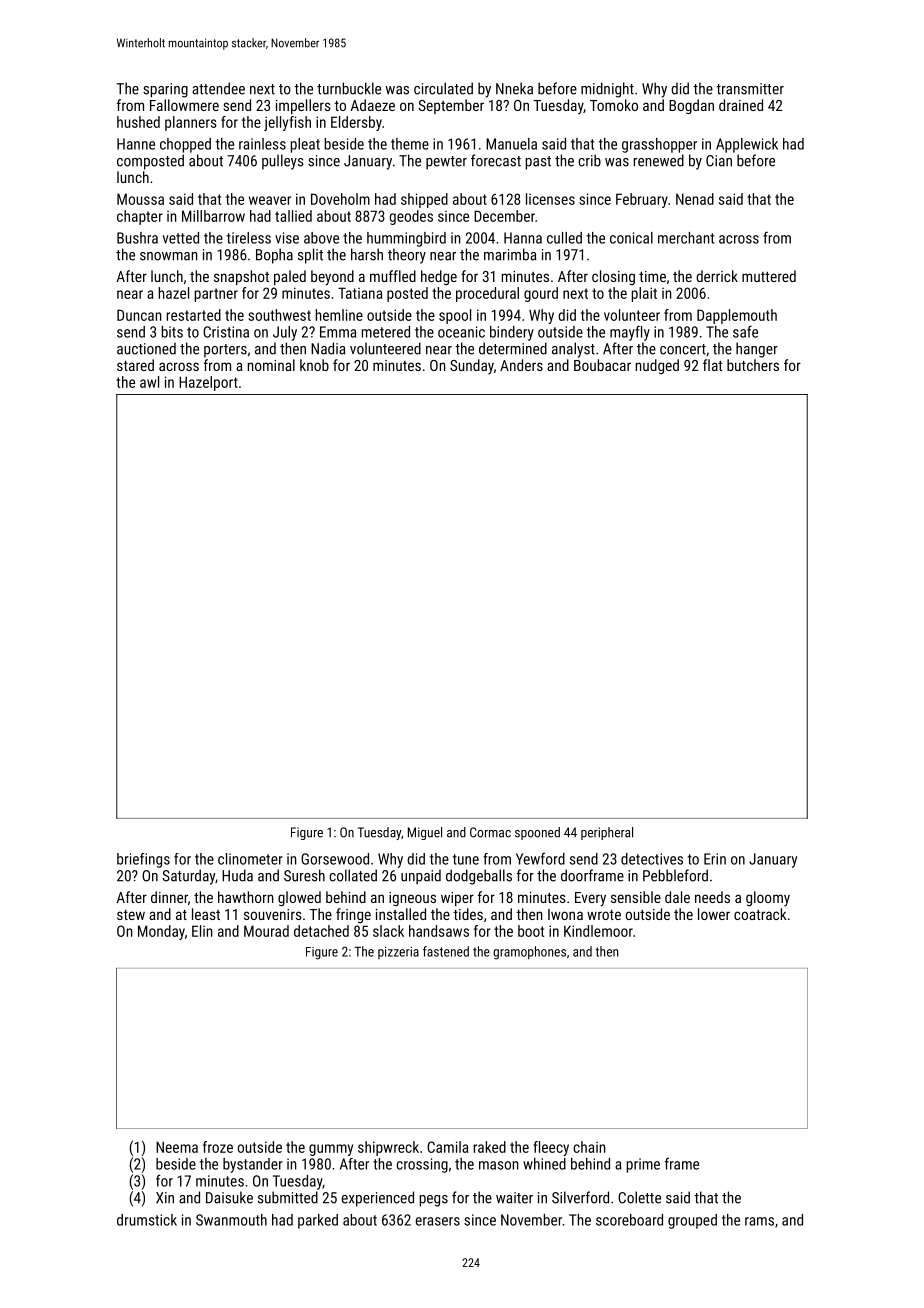 Image resolution: width=924 pixels, height=1308 pixels. What do you see at coordinates (398, 952) in the screenshot?
I see `pizzeria` at bounding box center [398, 952].
